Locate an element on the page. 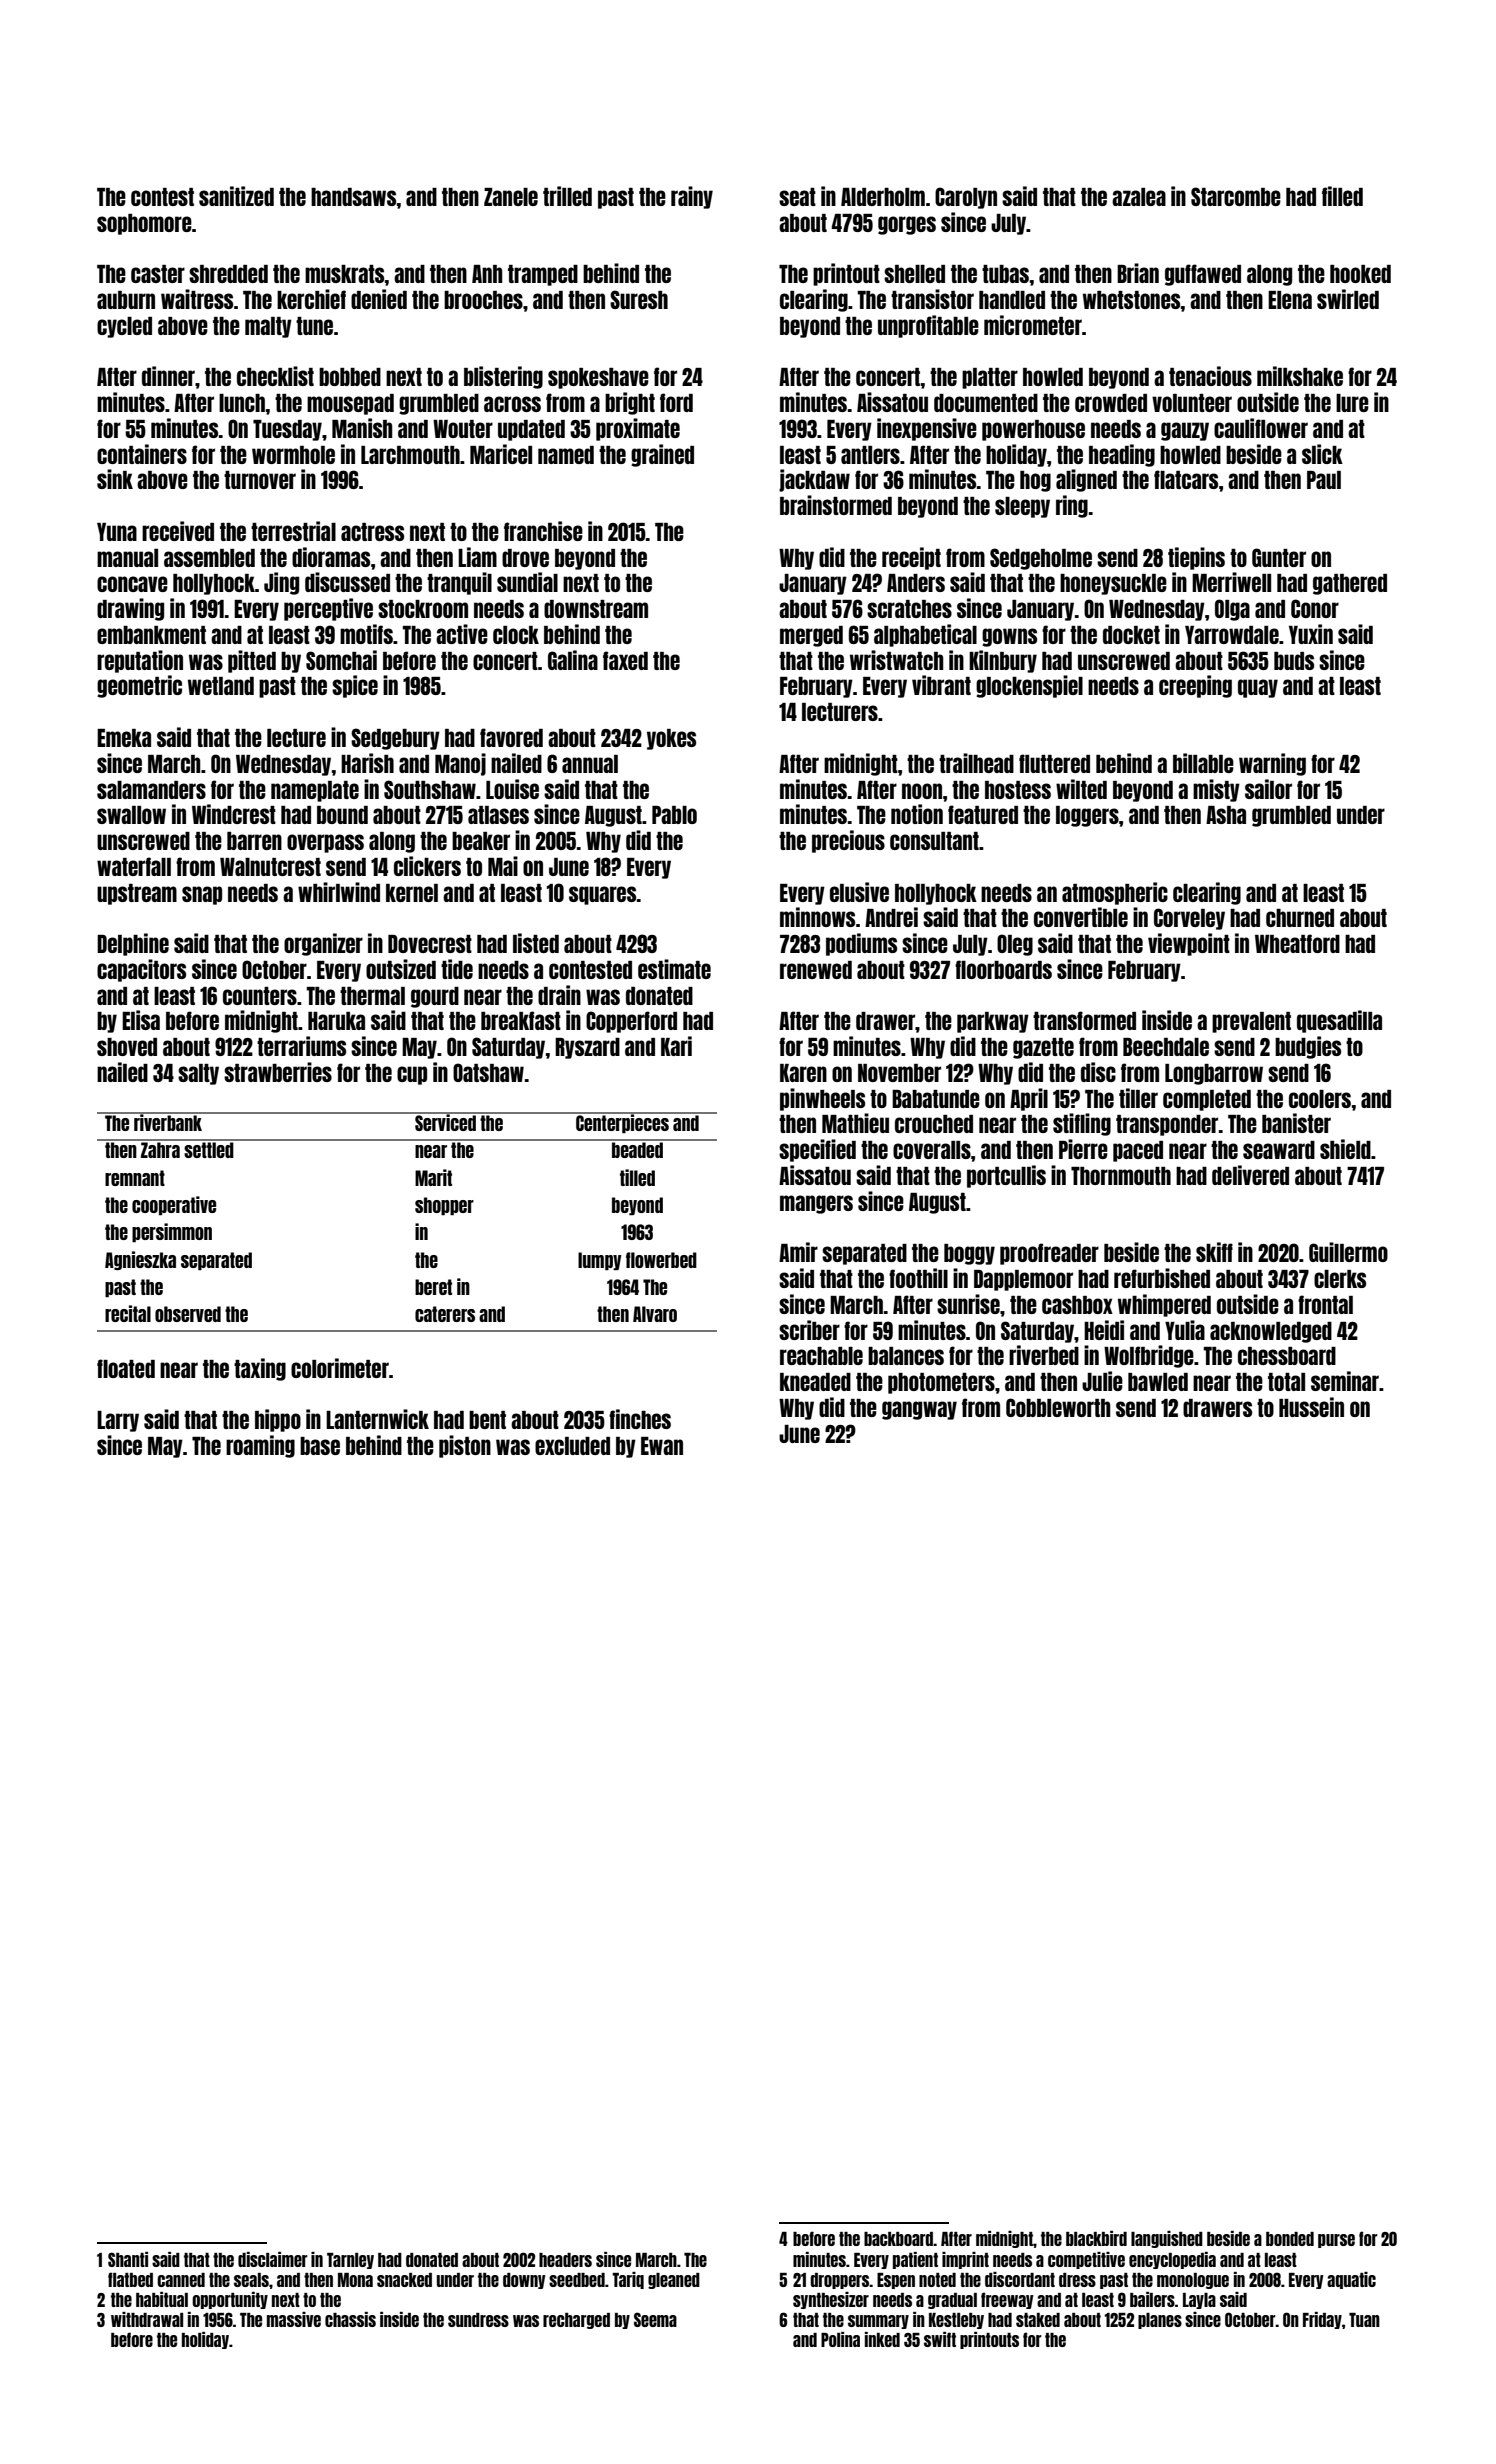  Larry is located at coordinates (118, 1421).
